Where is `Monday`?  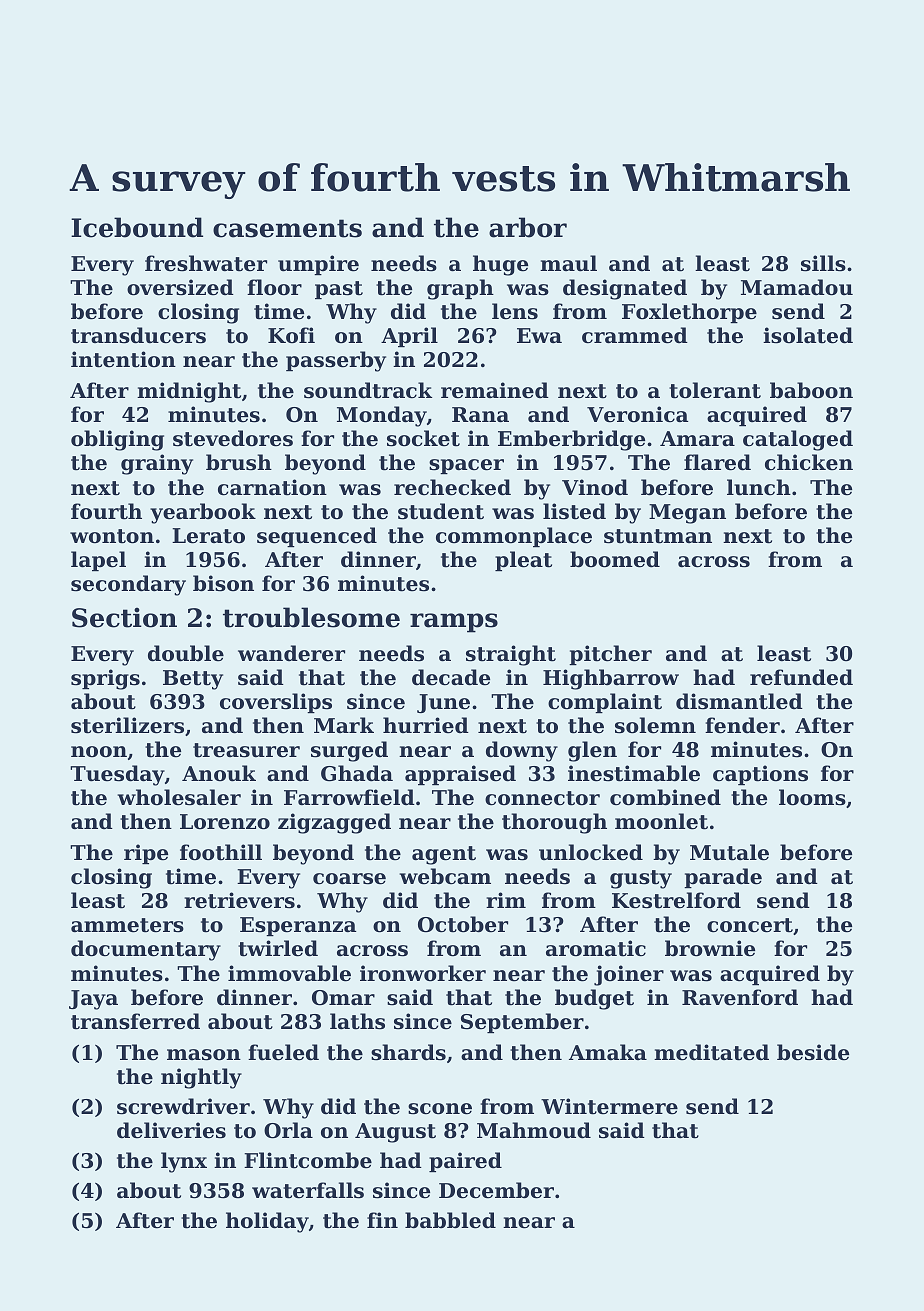 Monday is located at coordinates (382, 416).
